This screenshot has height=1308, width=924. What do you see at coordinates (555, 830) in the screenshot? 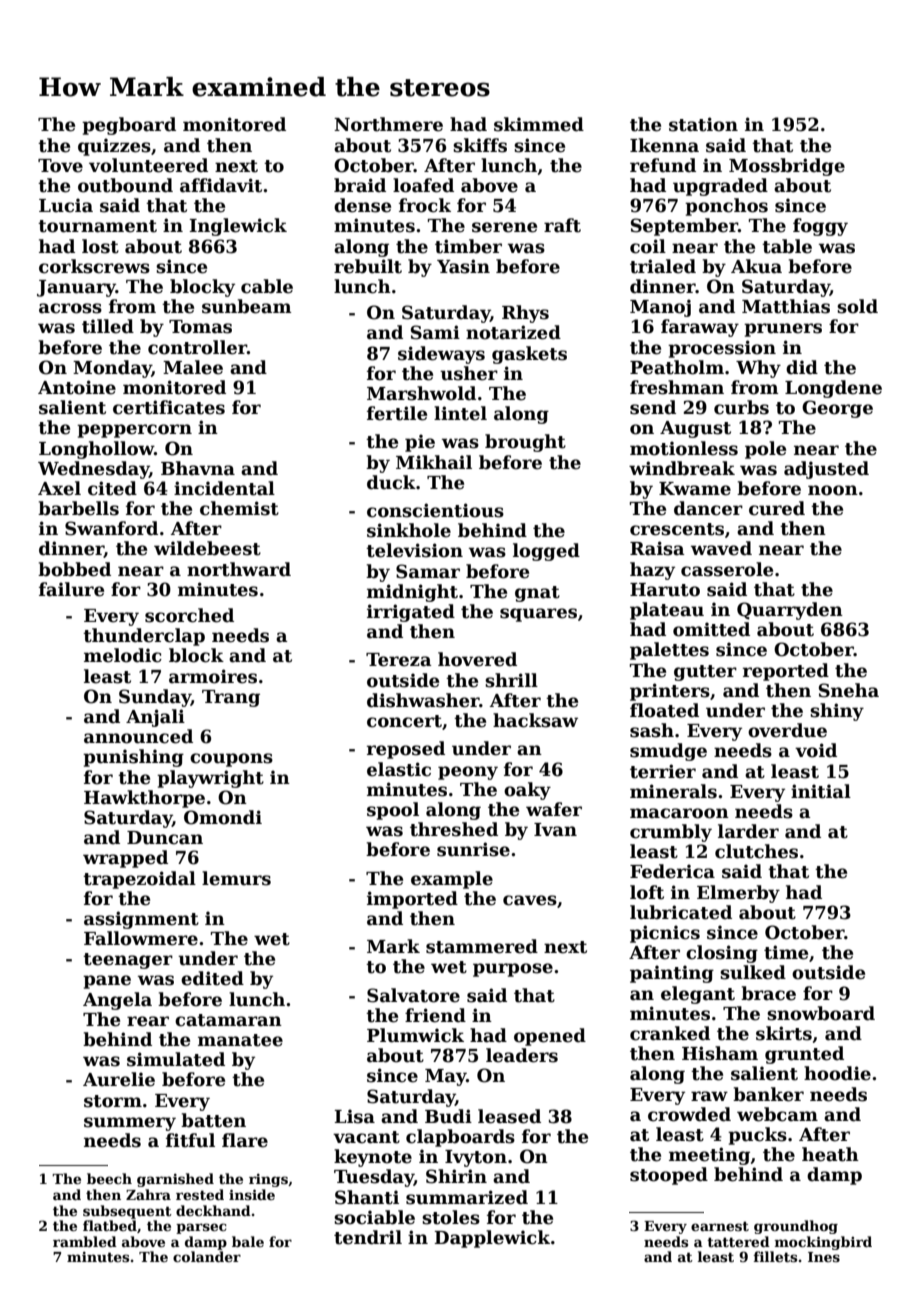
I see `Ivan` at bounding box center [555, 830].
